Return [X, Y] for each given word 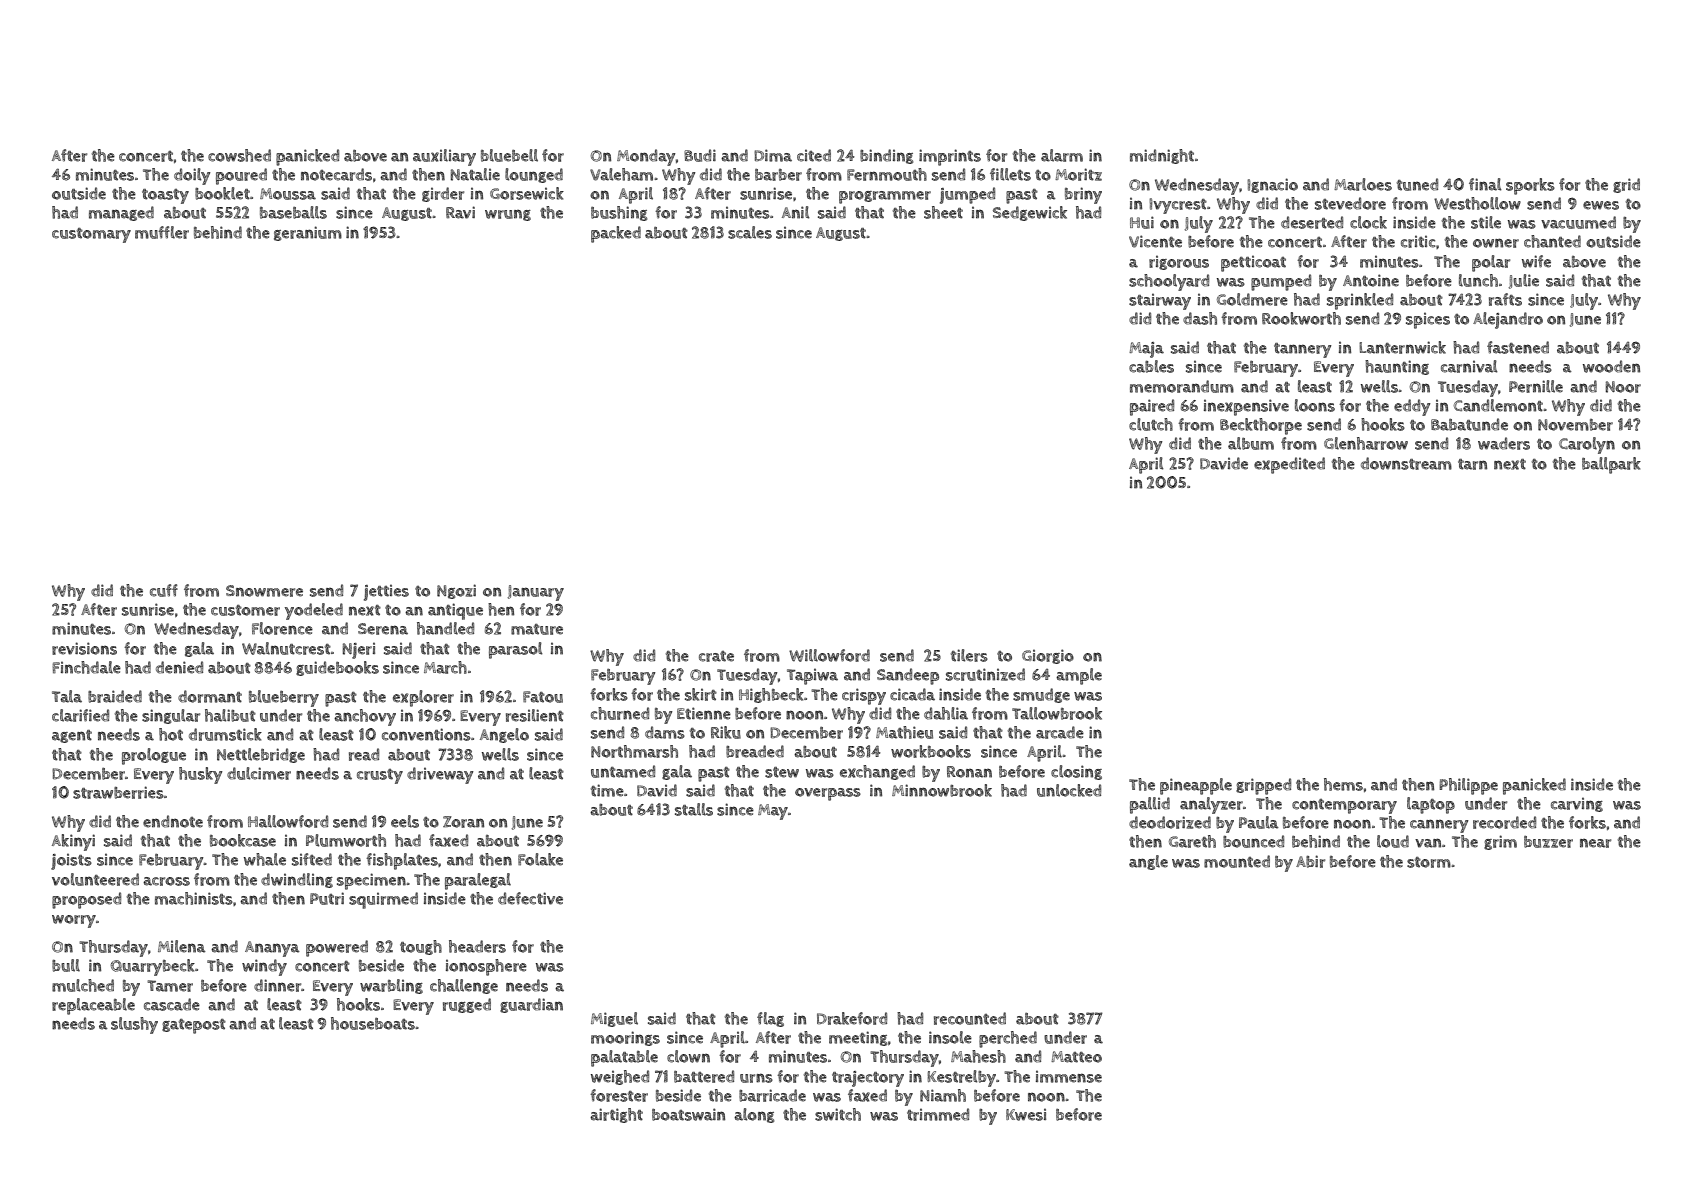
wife [1536, 261]
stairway [1160, 301]
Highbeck [771, 695]
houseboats [373, 1023]
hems [1343, 784]
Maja [1146, 350]
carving [1577, 804]
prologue [154, 756]
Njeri [358, 650]
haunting [1397, 367]
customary [91, 235]
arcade [1060, 732]
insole [950, 1037]
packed [616, 234]
